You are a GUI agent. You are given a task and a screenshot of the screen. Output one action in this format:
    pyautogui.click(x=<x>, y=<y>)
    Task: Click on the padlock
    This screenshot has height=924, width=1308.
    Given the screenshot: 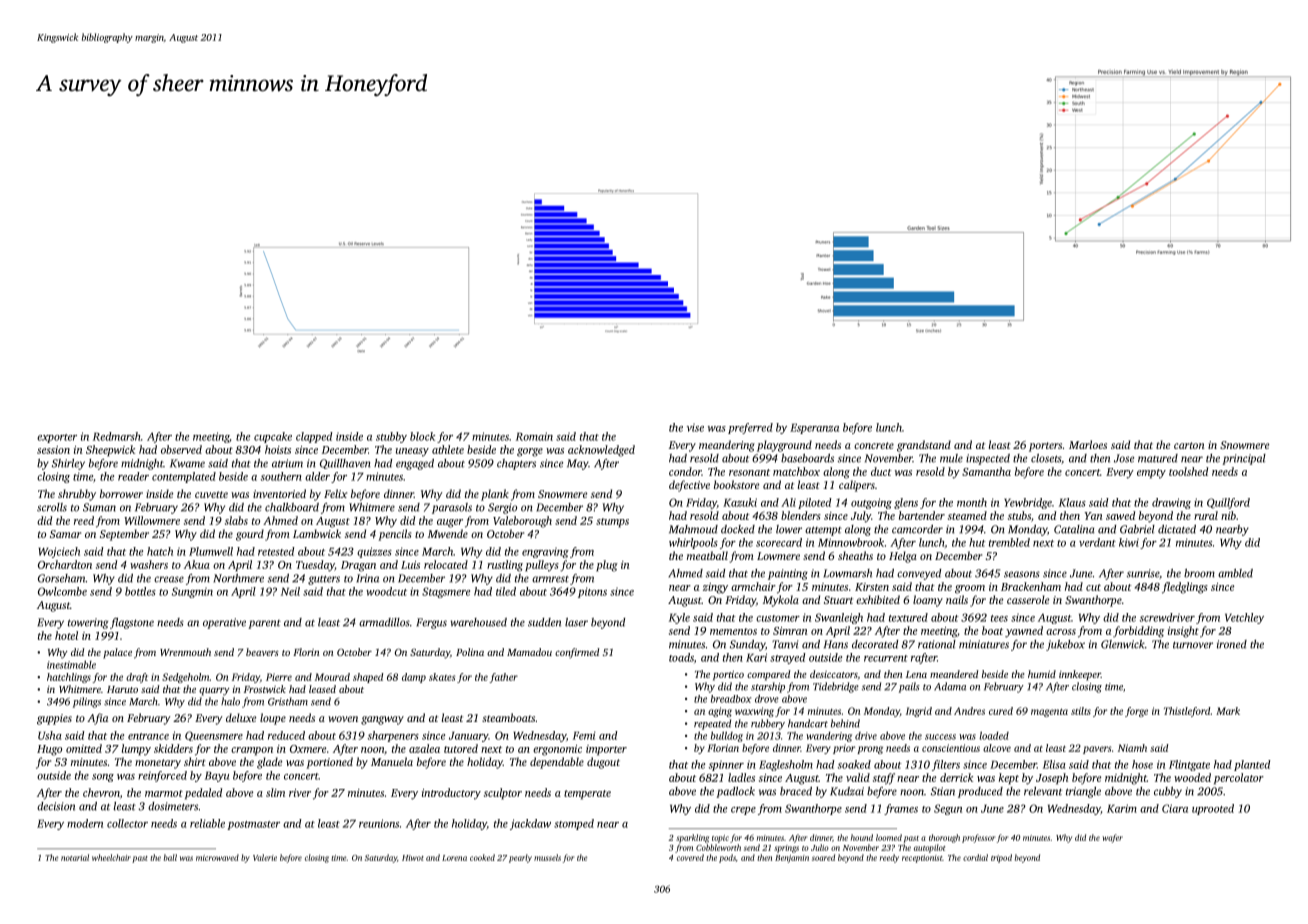 What is the action you would take?
    pyautogui.click(x=735, y=792)
